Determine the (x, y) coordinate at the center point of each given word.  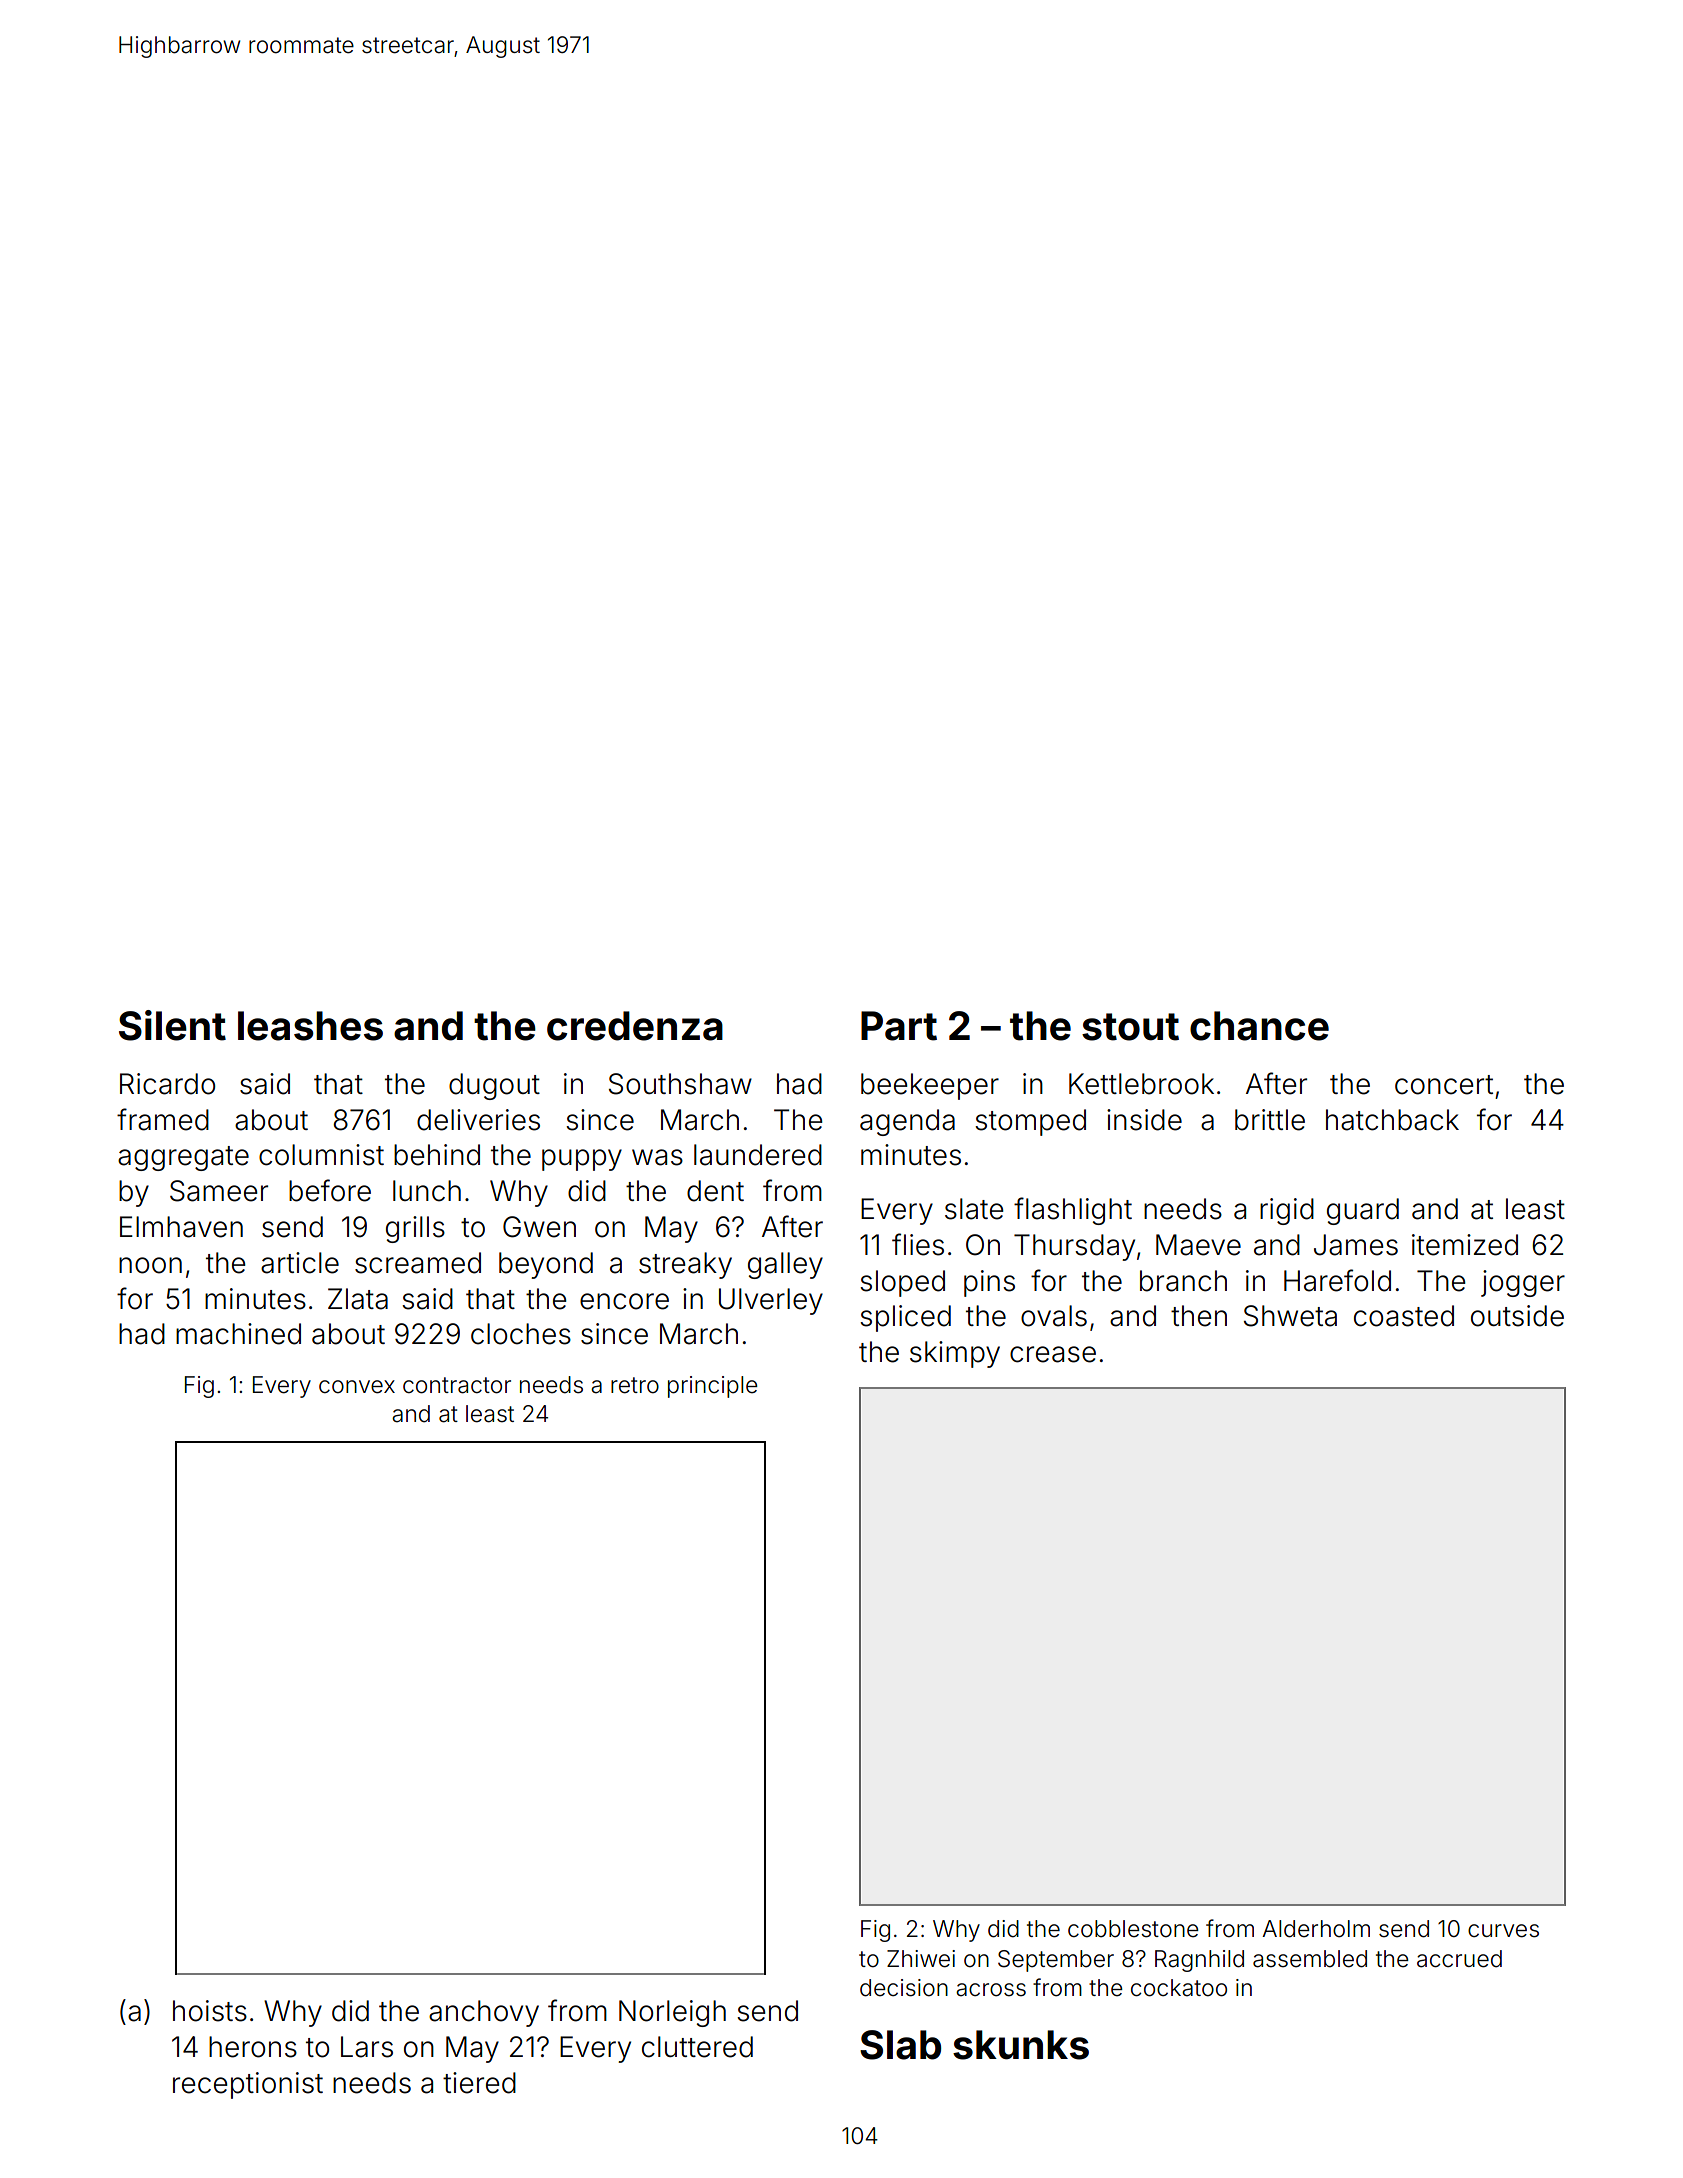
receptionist (248, 2085)
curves (1503, 1931)
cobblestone (1133, 1929)
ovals (1054, 1316)
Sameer (219, 1191)
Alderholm (1316, 1929)
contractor (457, 1385)
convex (357, 1387)
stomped (1030, 1122)
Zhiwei (921, 1959)
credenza (635, 1026)
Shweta (1290, 1316)
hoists (210, 2011)
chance (1259, 1026)
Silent (172, 1025)
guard (1363, 1211)
